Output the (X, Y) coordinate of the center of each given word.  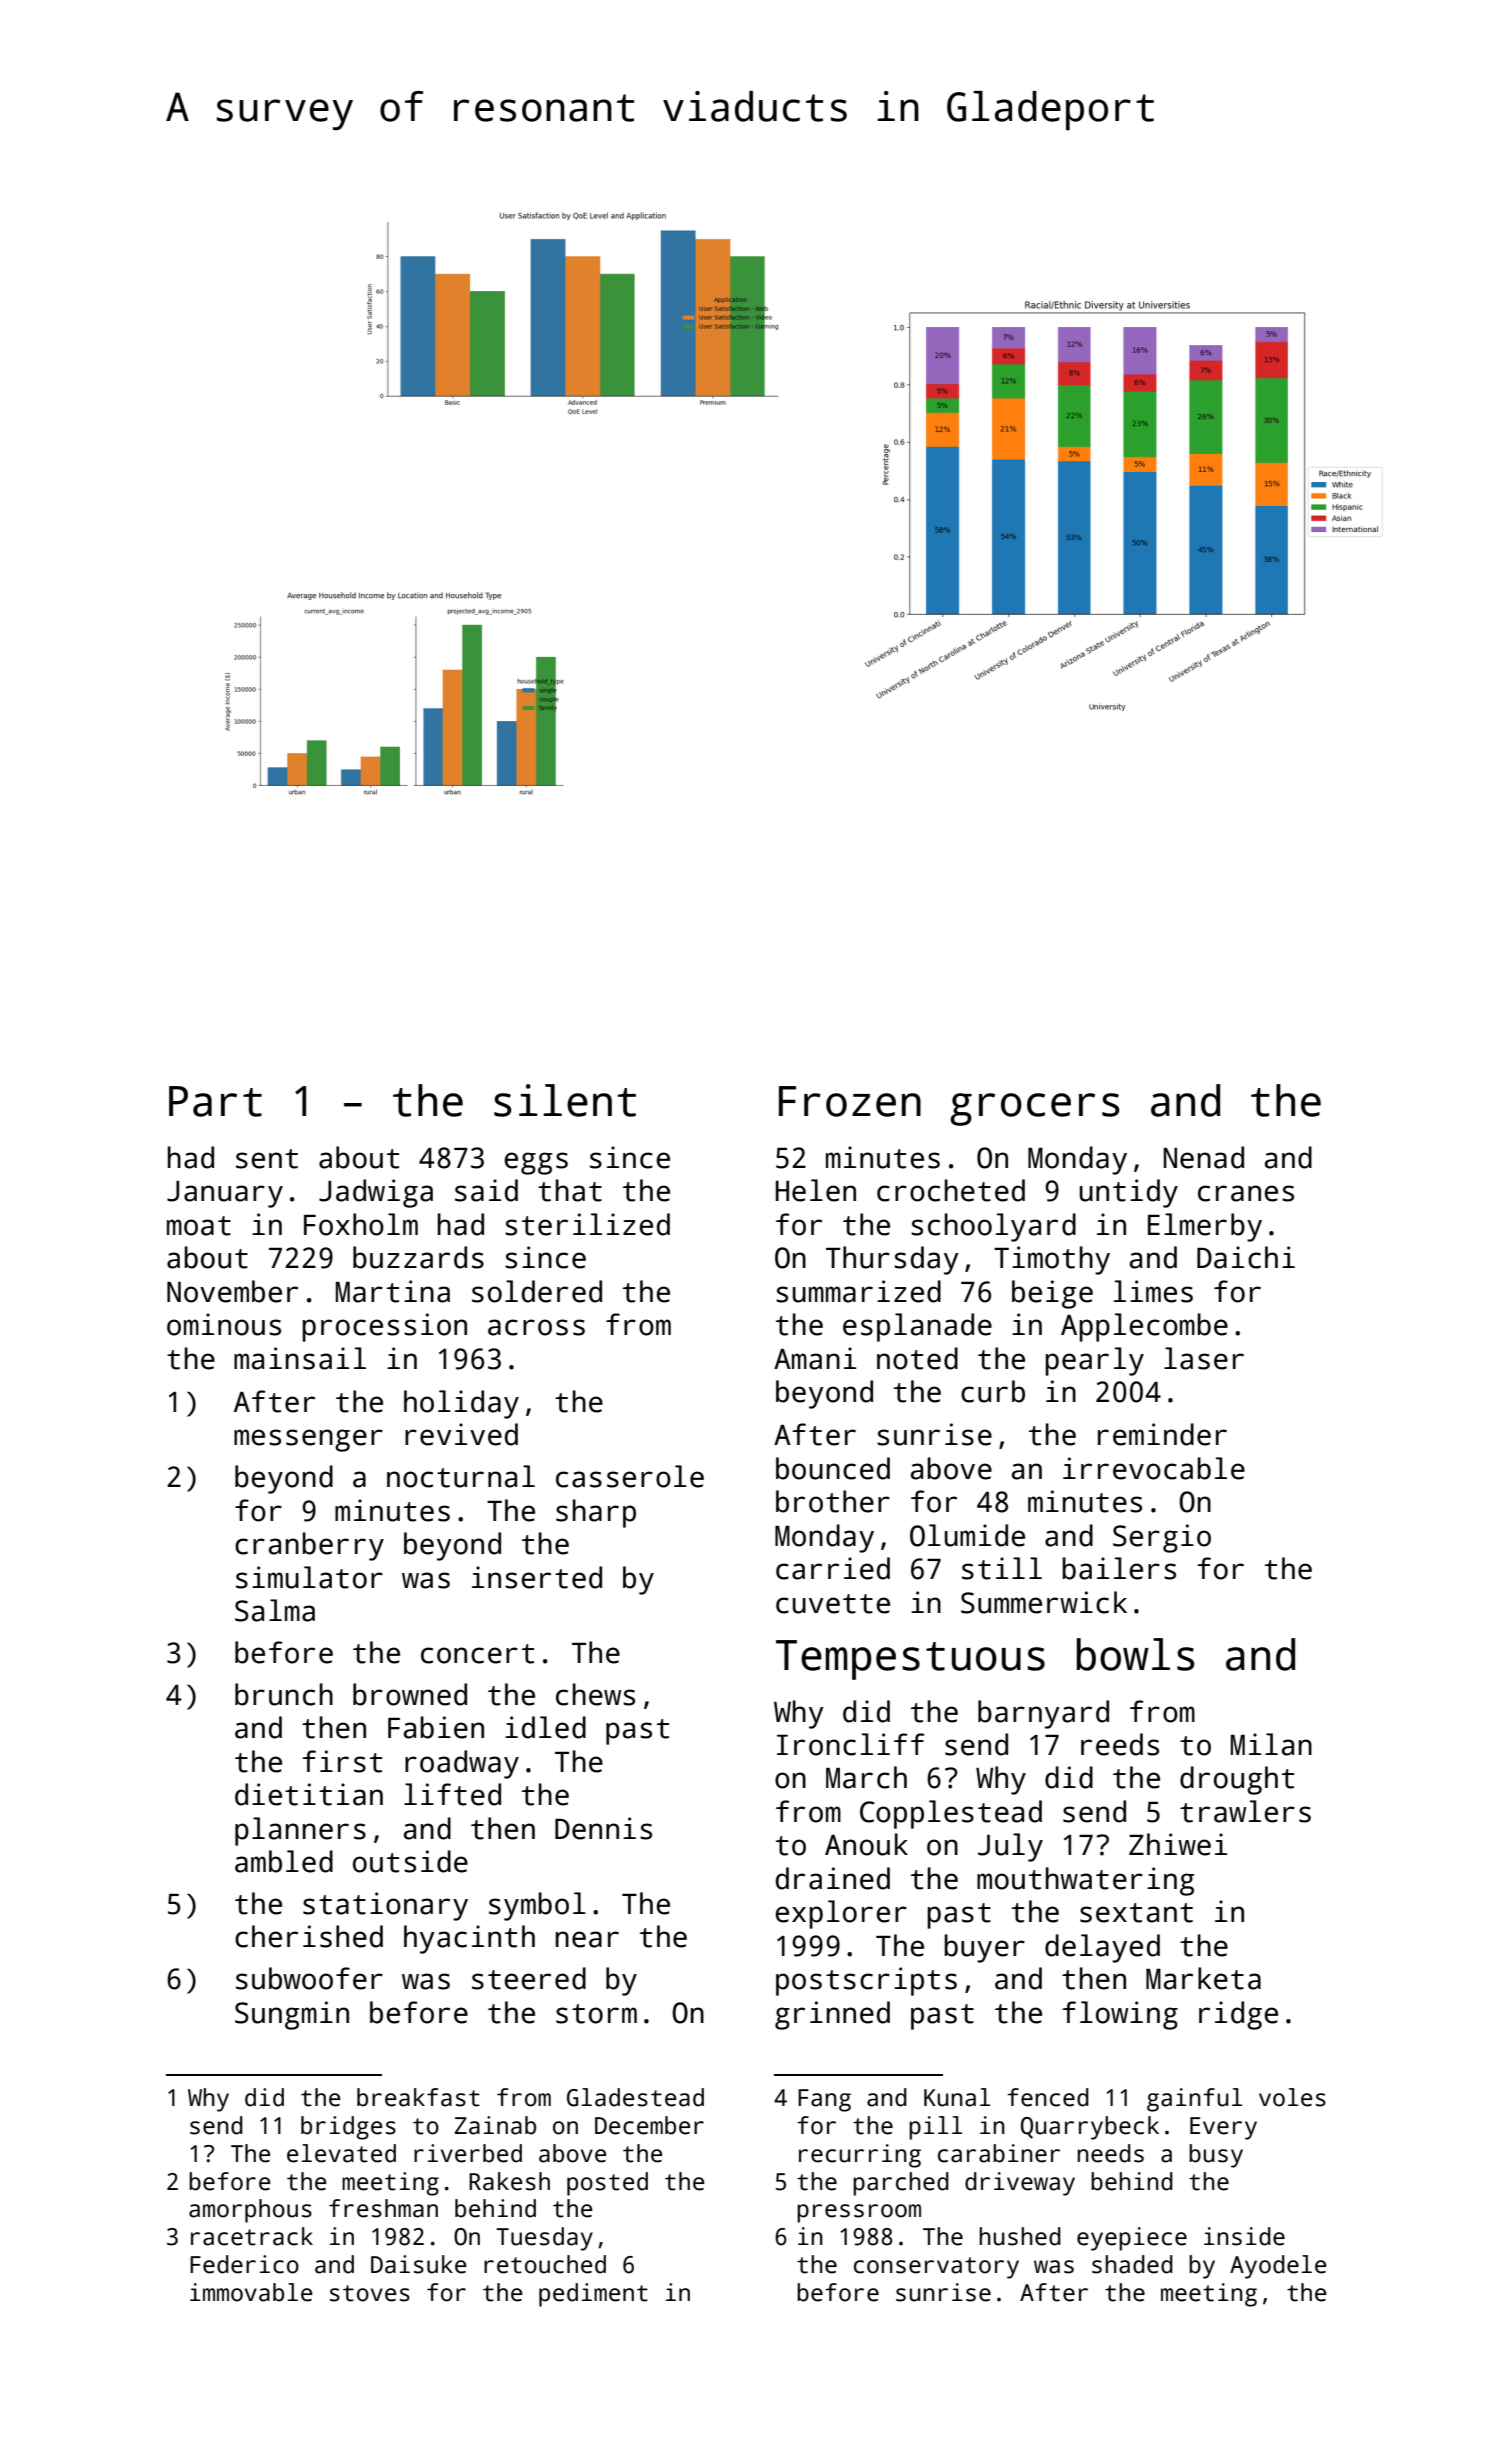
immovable (251, 2292)
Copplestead (951, 1814)
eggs (536, 1163)
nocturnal (461, 1476)
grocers (1035, 1109)
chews (595, 1694)
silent (565, 1100)
